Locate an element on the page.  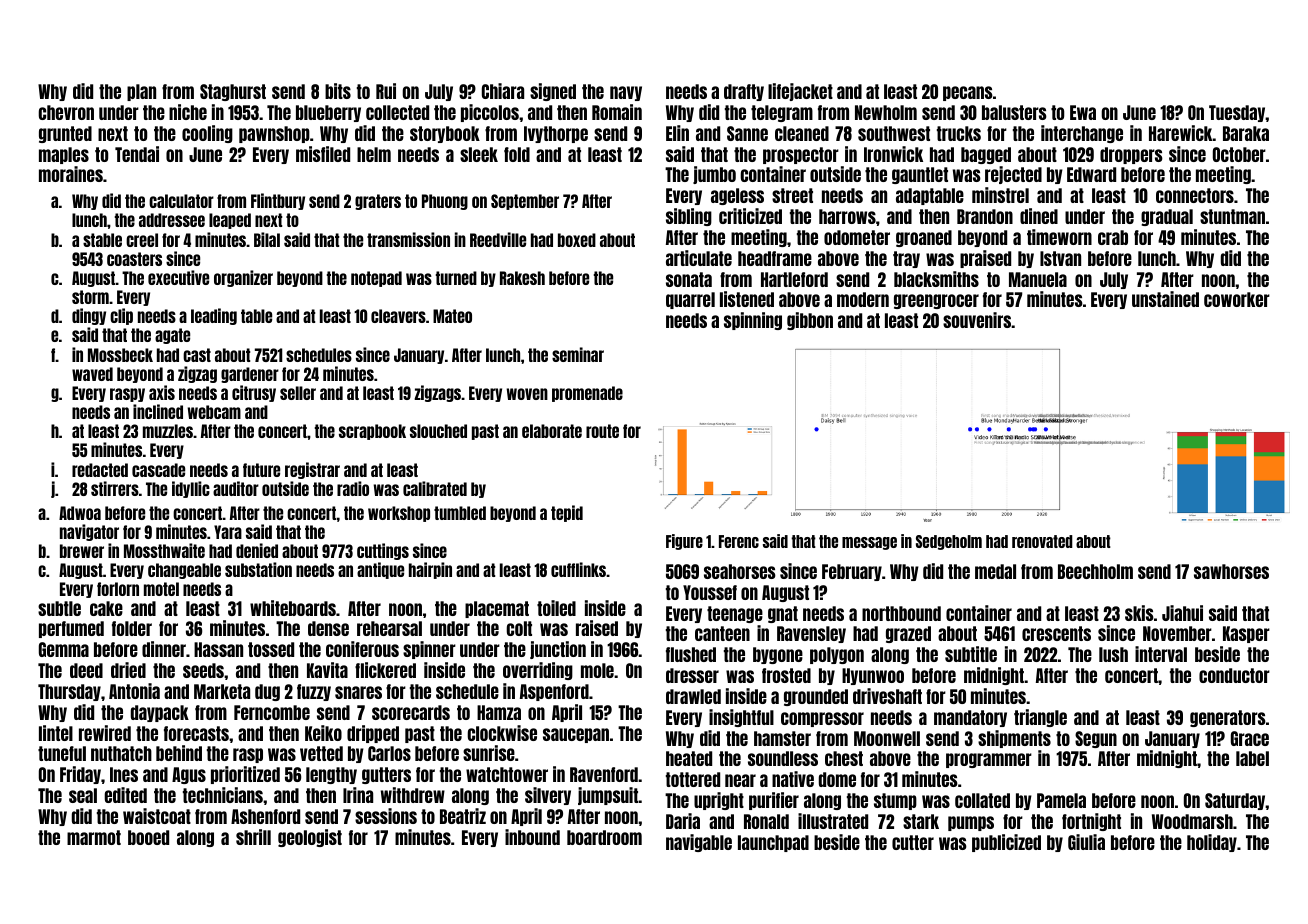
boardroom is located at coordinates (604, 837).
